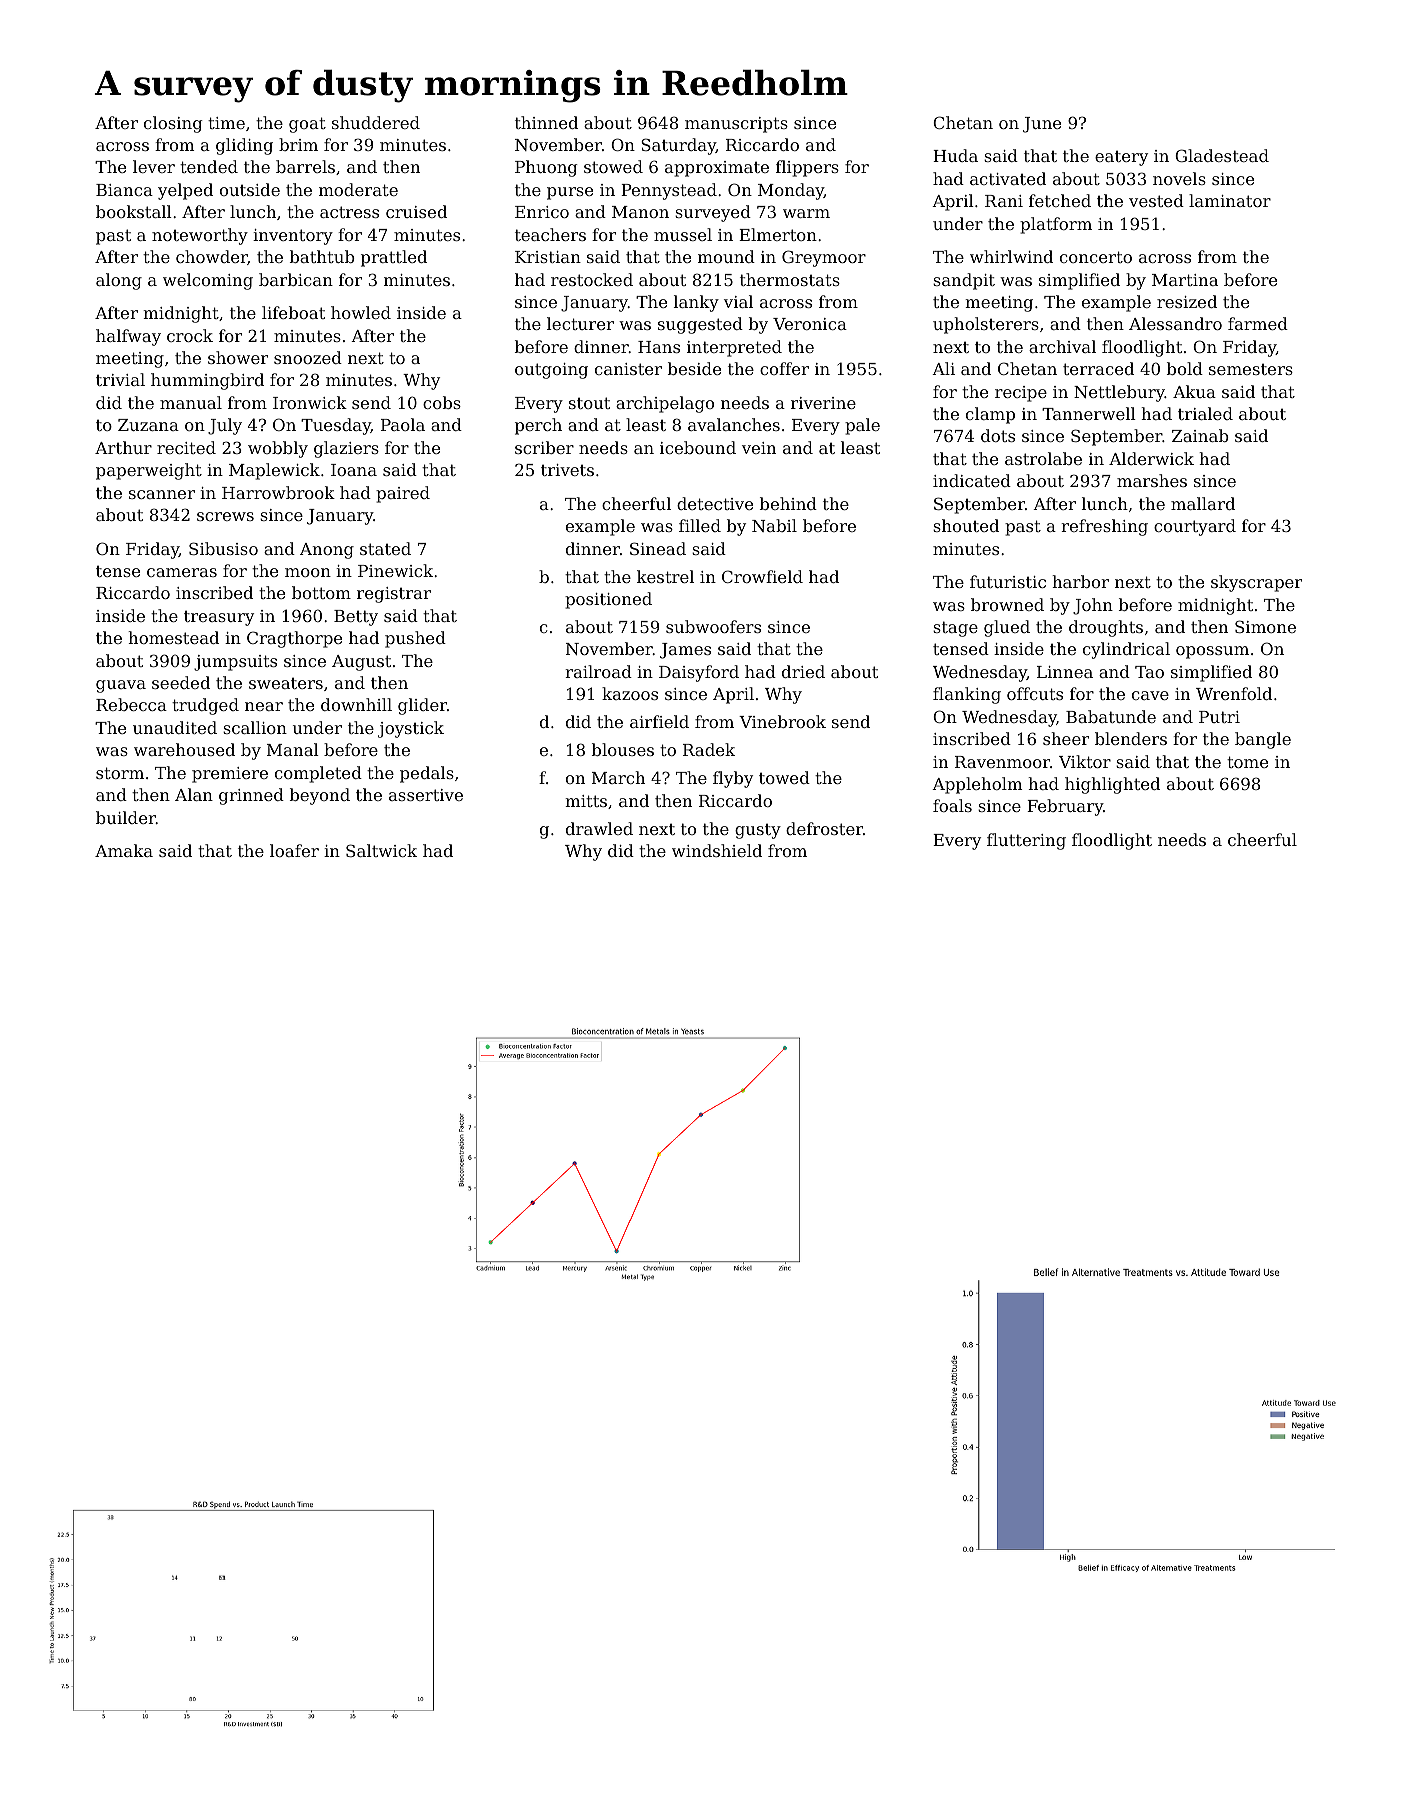  Describe the element at coordinates (669, 191) in the screenshot. I see `Pennystead` at that location.
